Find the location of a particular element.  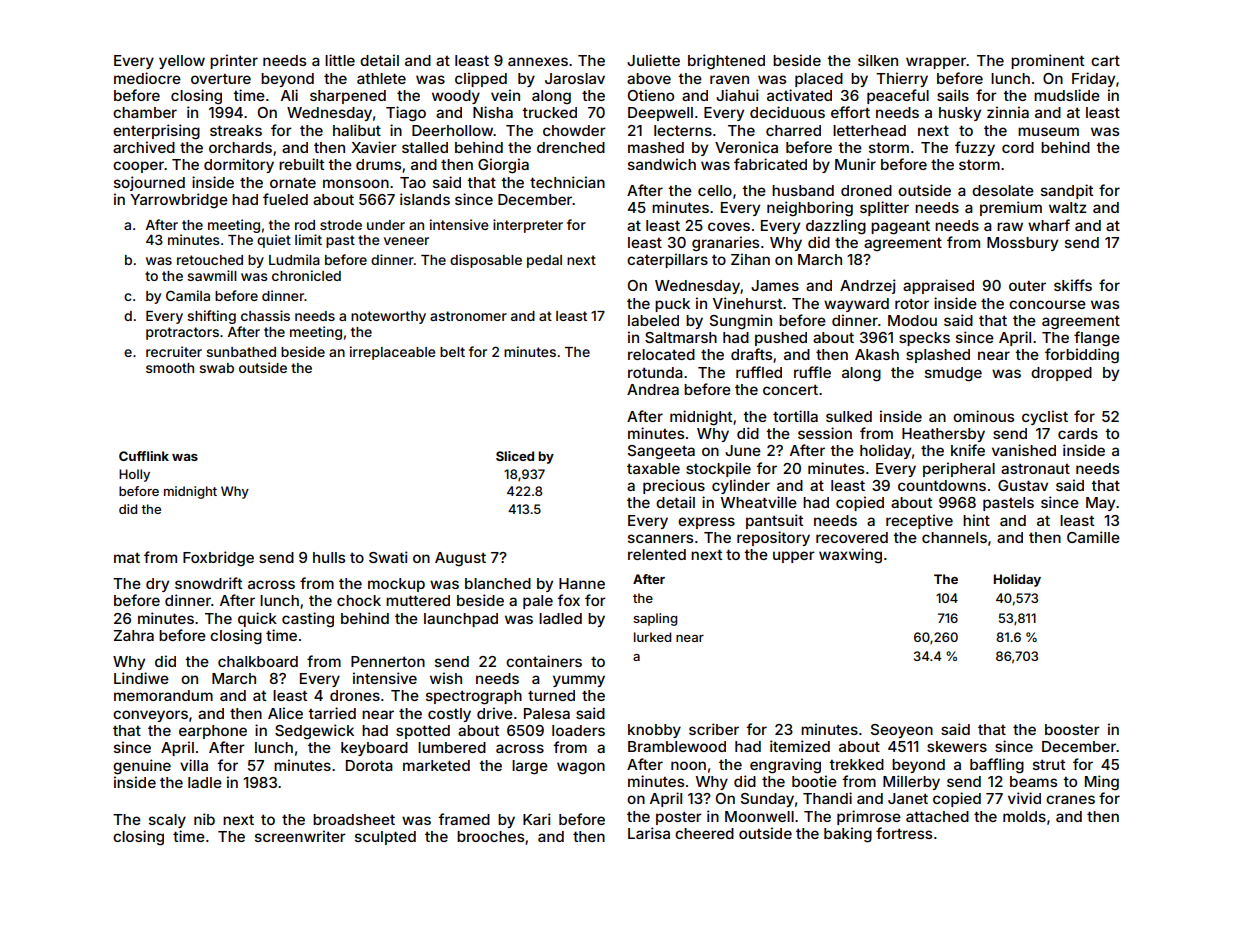

sculpted is located at coordinates (385, 838).
